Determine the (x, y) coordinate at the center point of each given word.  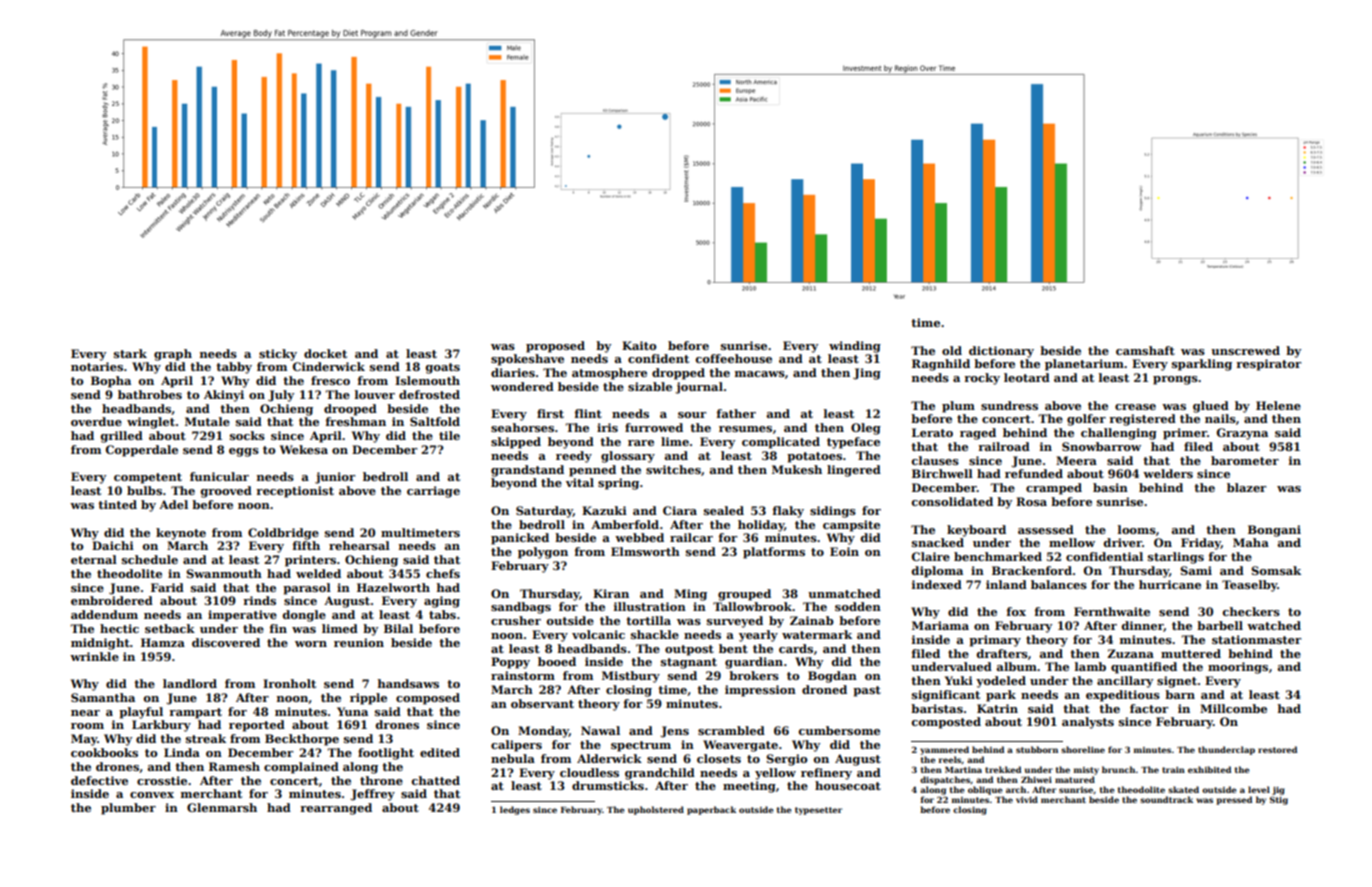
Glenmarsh (222, 807)
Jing (867, 374)
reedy (574, 457)
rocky (982, 379)
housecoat (848, 785)
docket (325, 353)
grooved (226, 492)
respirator (1269, 365)
